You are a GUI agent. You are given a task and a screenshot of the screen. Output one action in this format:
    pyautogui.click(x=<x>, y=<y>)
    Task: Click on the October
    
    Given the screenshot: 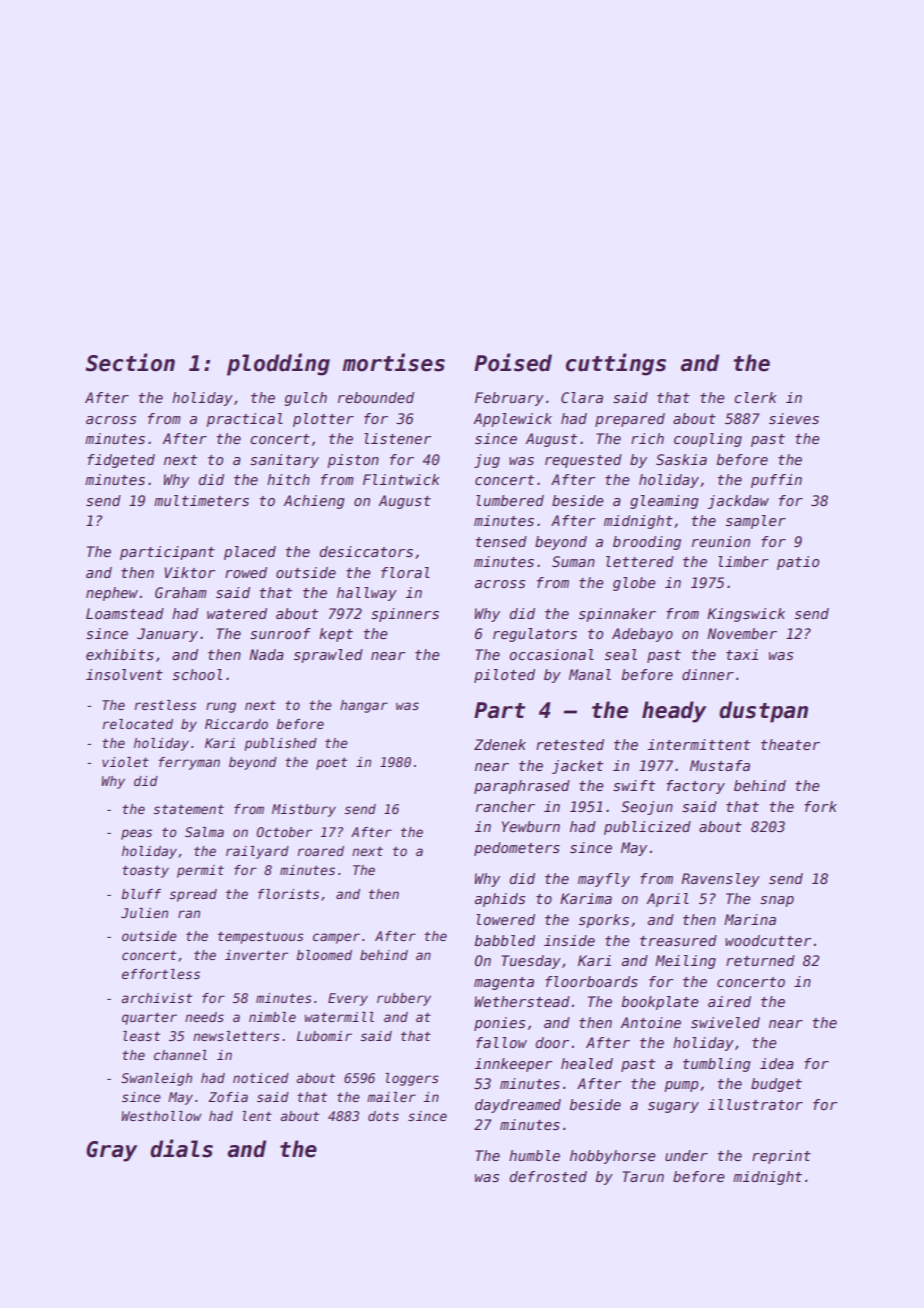 What is the action you would take?
    pyautogui.click(x=284, y=832)
